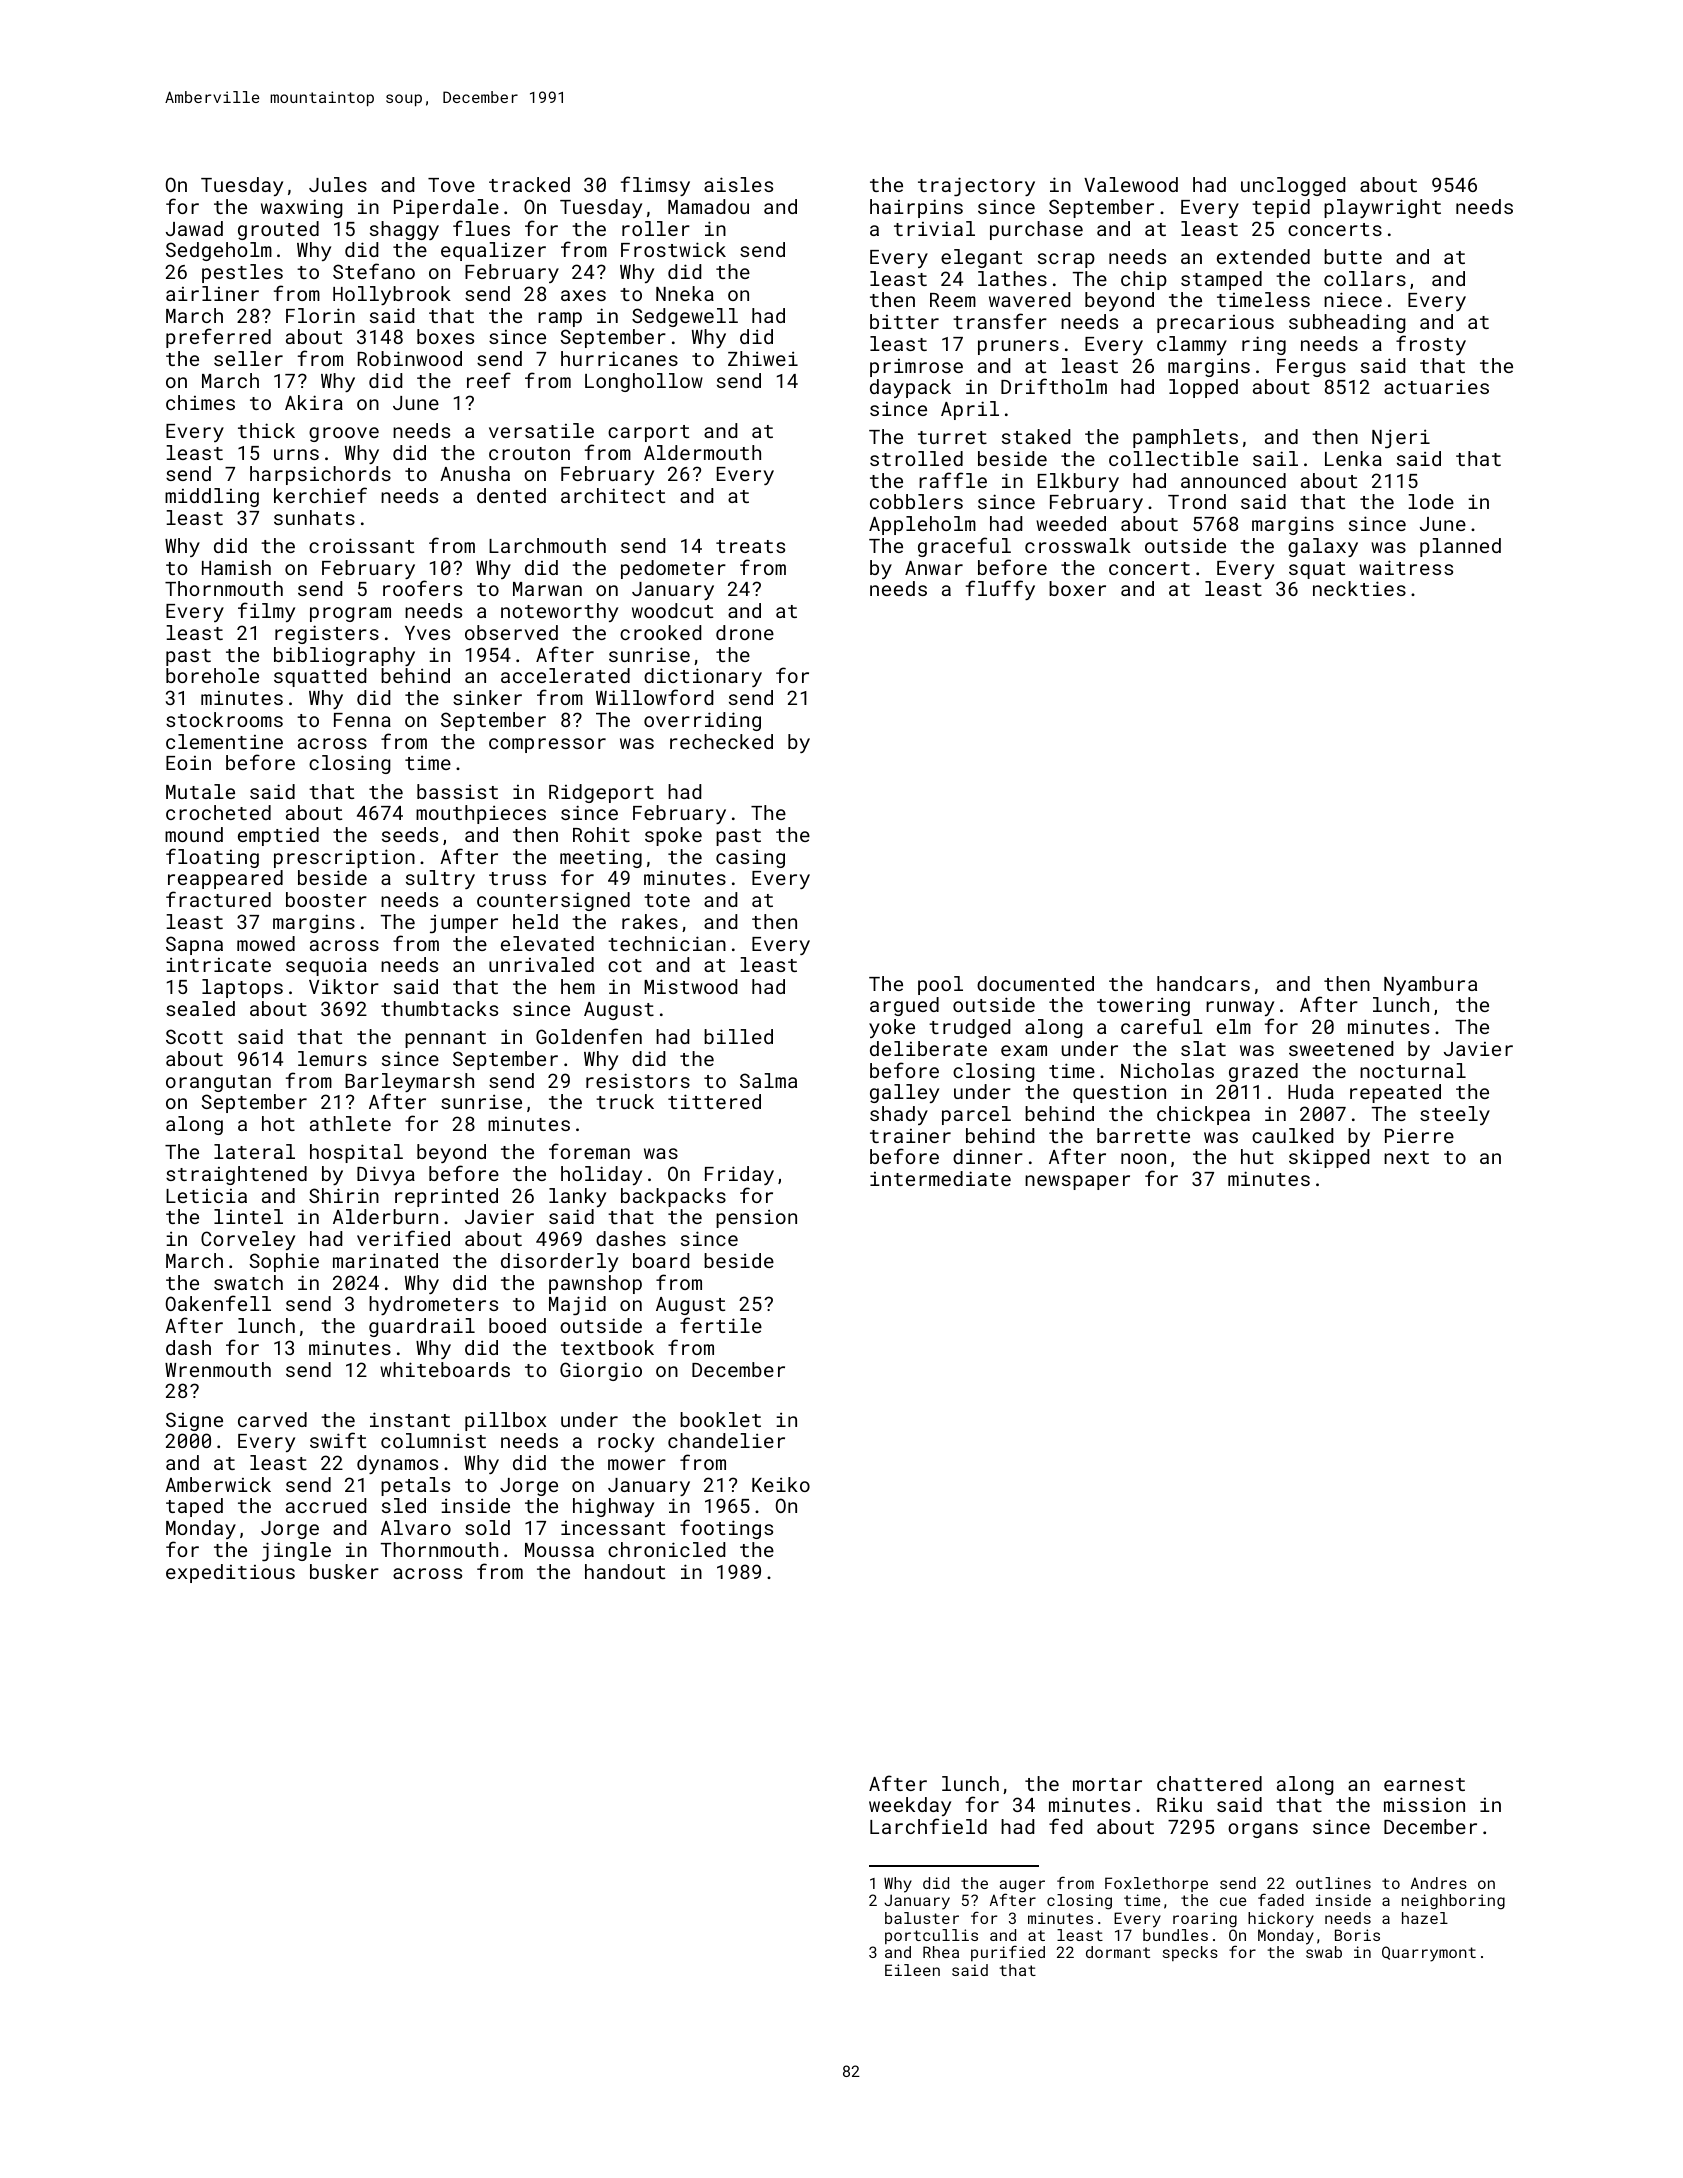 Image resolution: width=1683 pixels, height=2178 pixels. What do you see at coordinates (344, 434) in the document?
I see `groove` at bounding box center [344, 434].
